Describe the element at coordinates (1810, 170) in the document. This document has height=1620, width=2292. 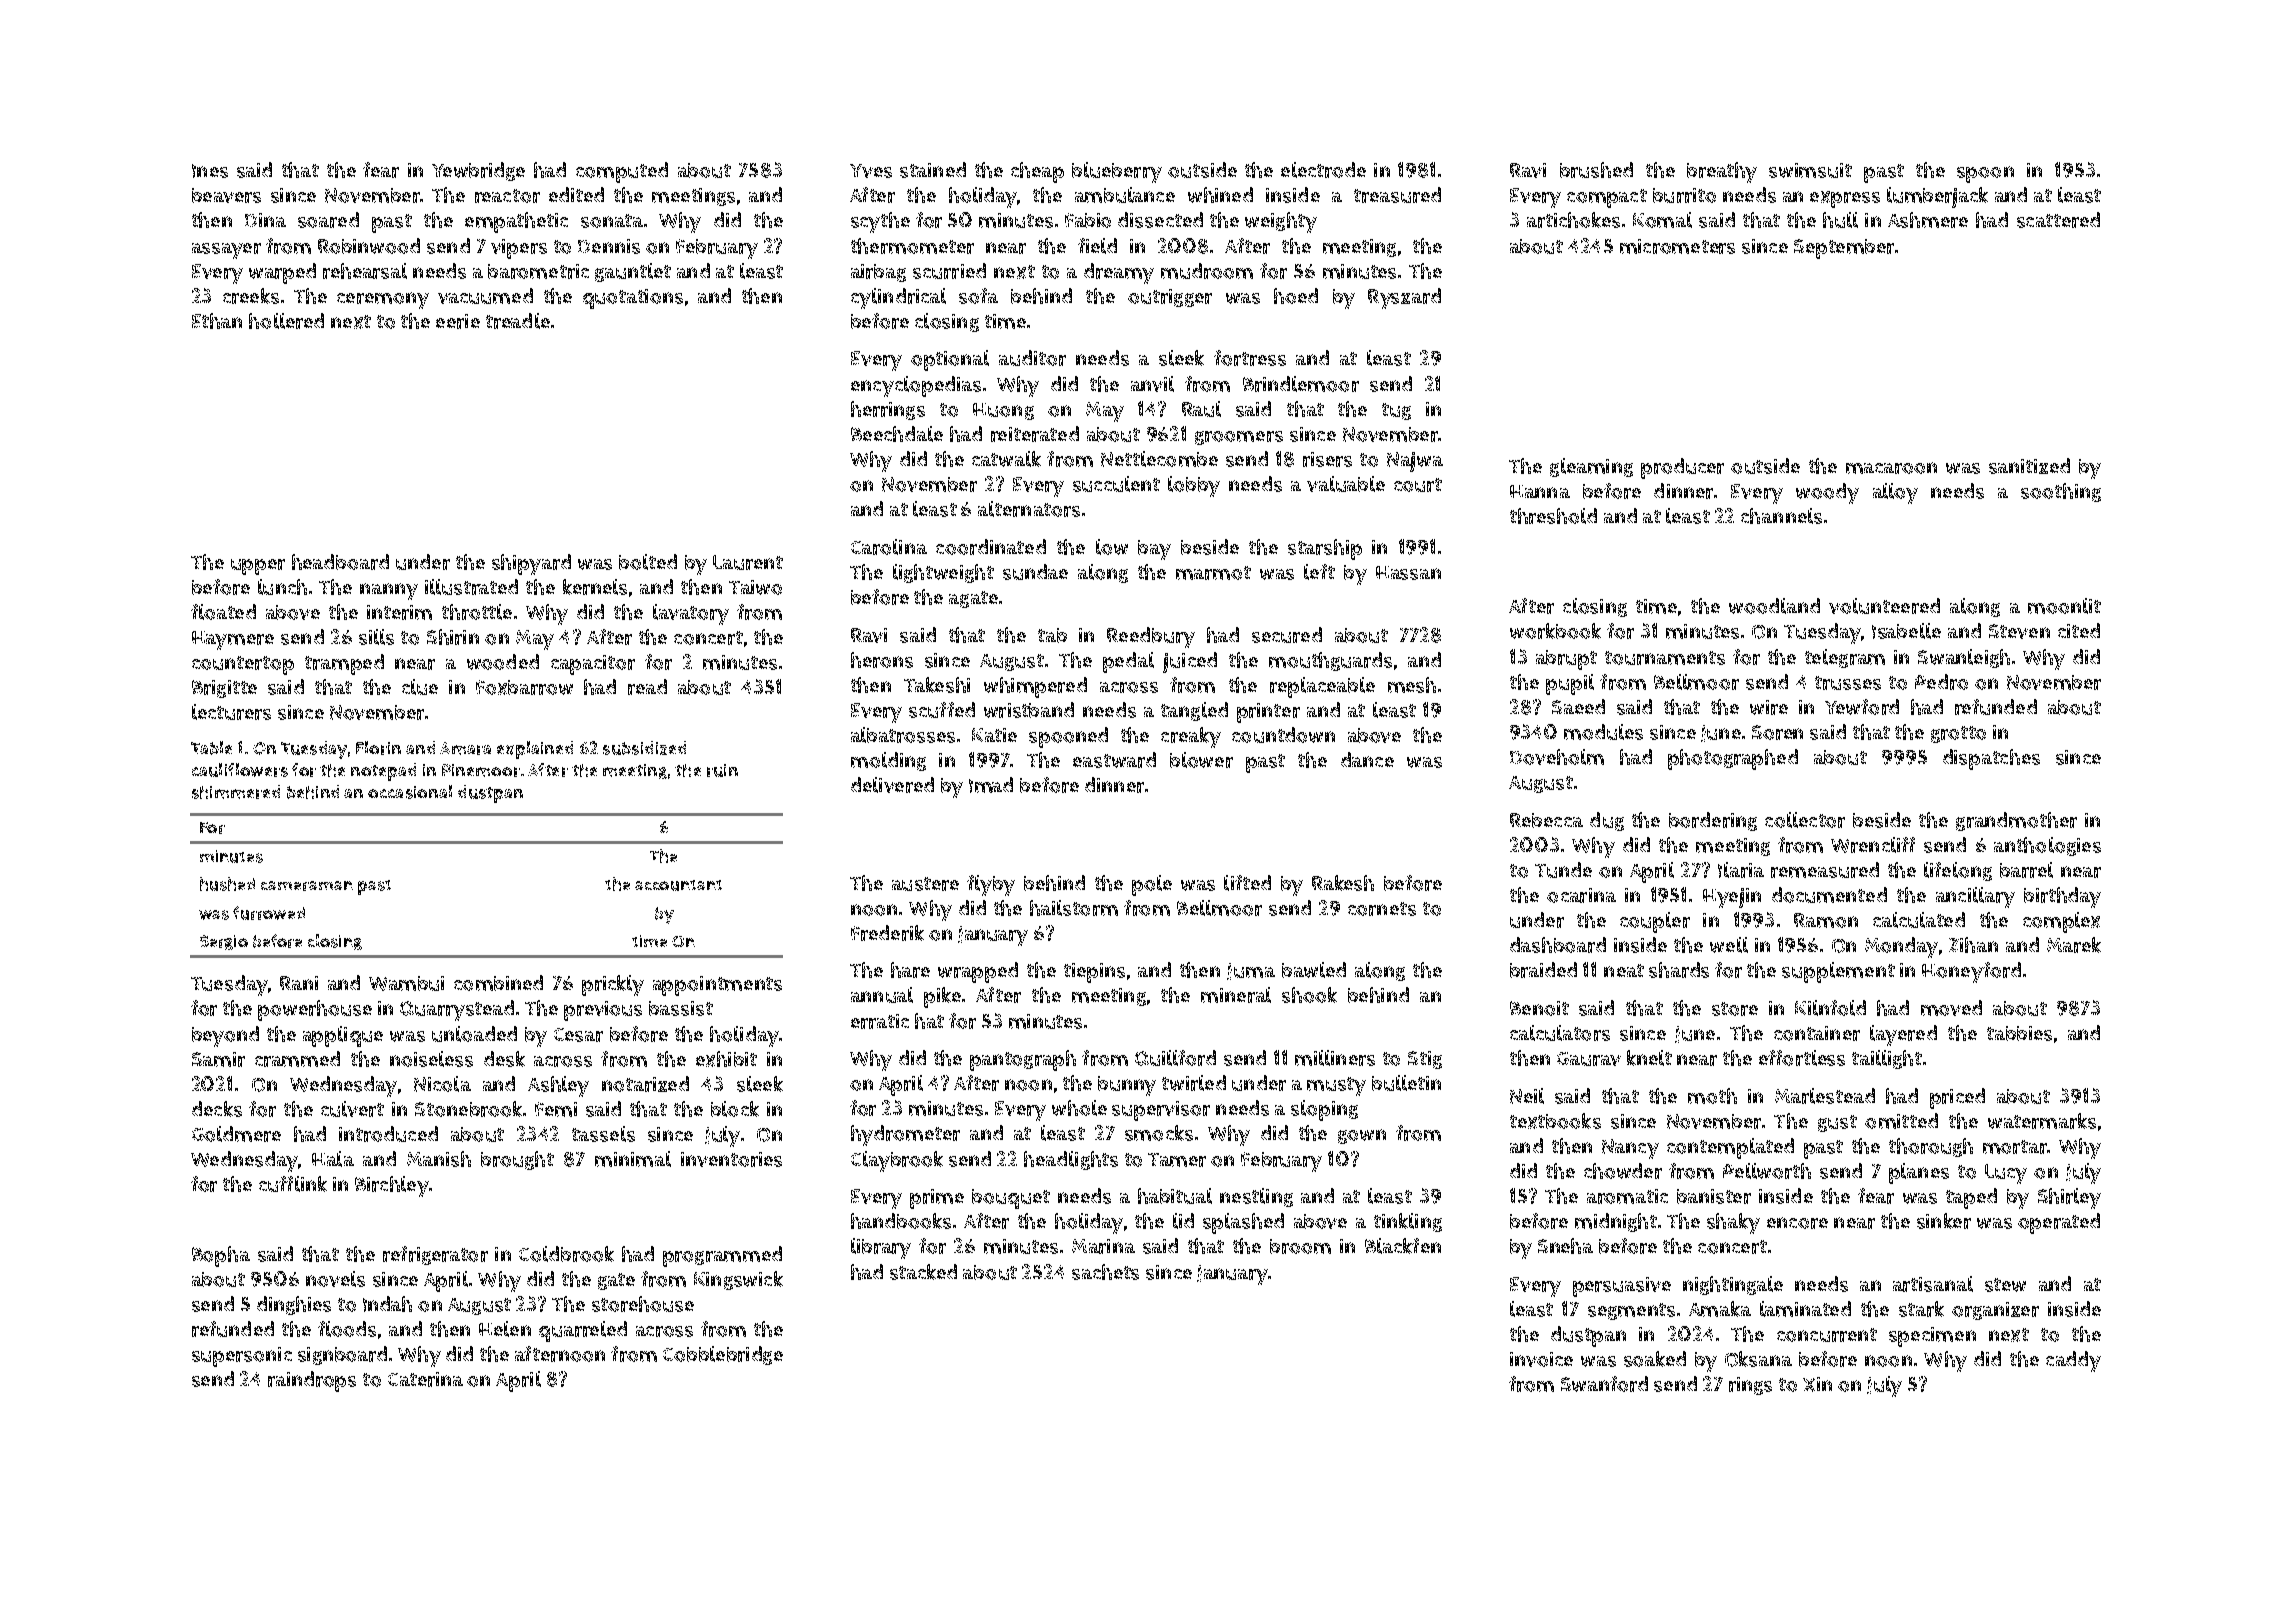
I see `swimsuit` at that location.
